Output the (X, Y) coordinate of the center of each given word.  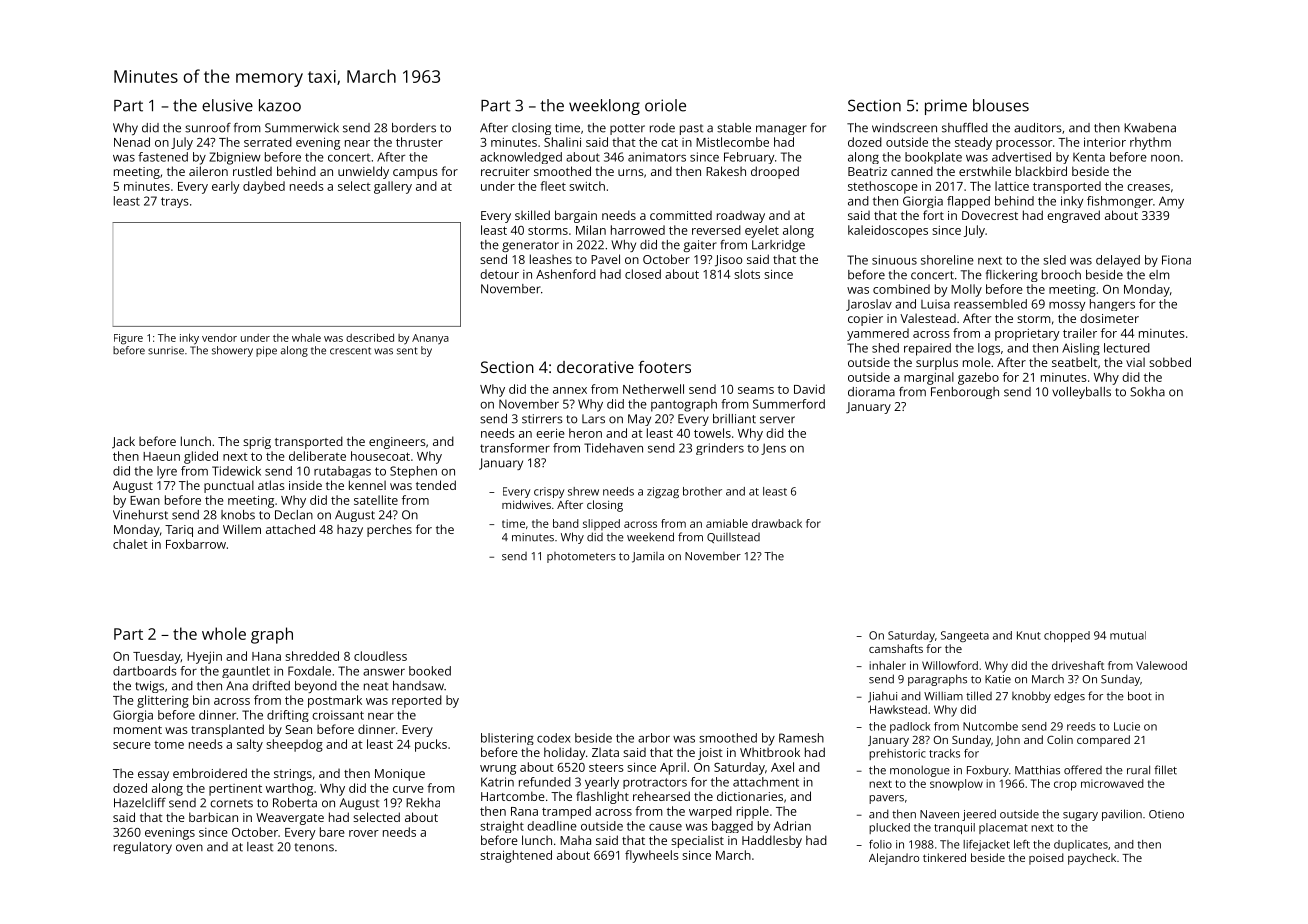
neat (376, 686)
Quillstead (733, 538)
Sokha (1147, 392)
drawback (777, 523)
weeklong (604, 107)
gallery (393, 187)
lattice (1012, 186)
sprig (257, 443)
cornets (231, 803)
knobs (238, 515)
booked (430, 671)
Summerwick (302, 128)
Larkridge (778, 246)
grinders (720, 449)
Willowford (950, 665)
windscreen (904, 128)
